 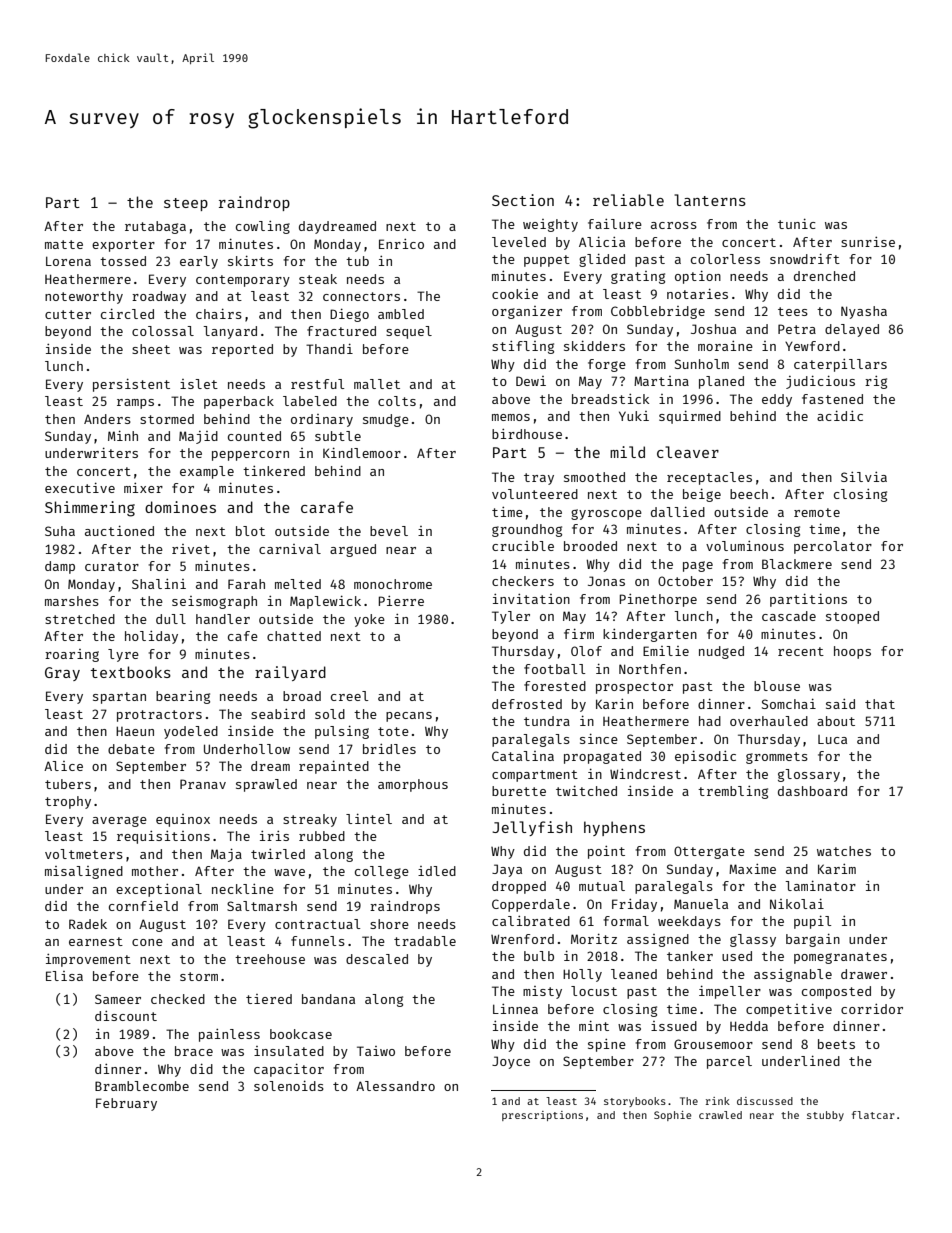 I want to click on Radek, so click(x=88, y=924).
